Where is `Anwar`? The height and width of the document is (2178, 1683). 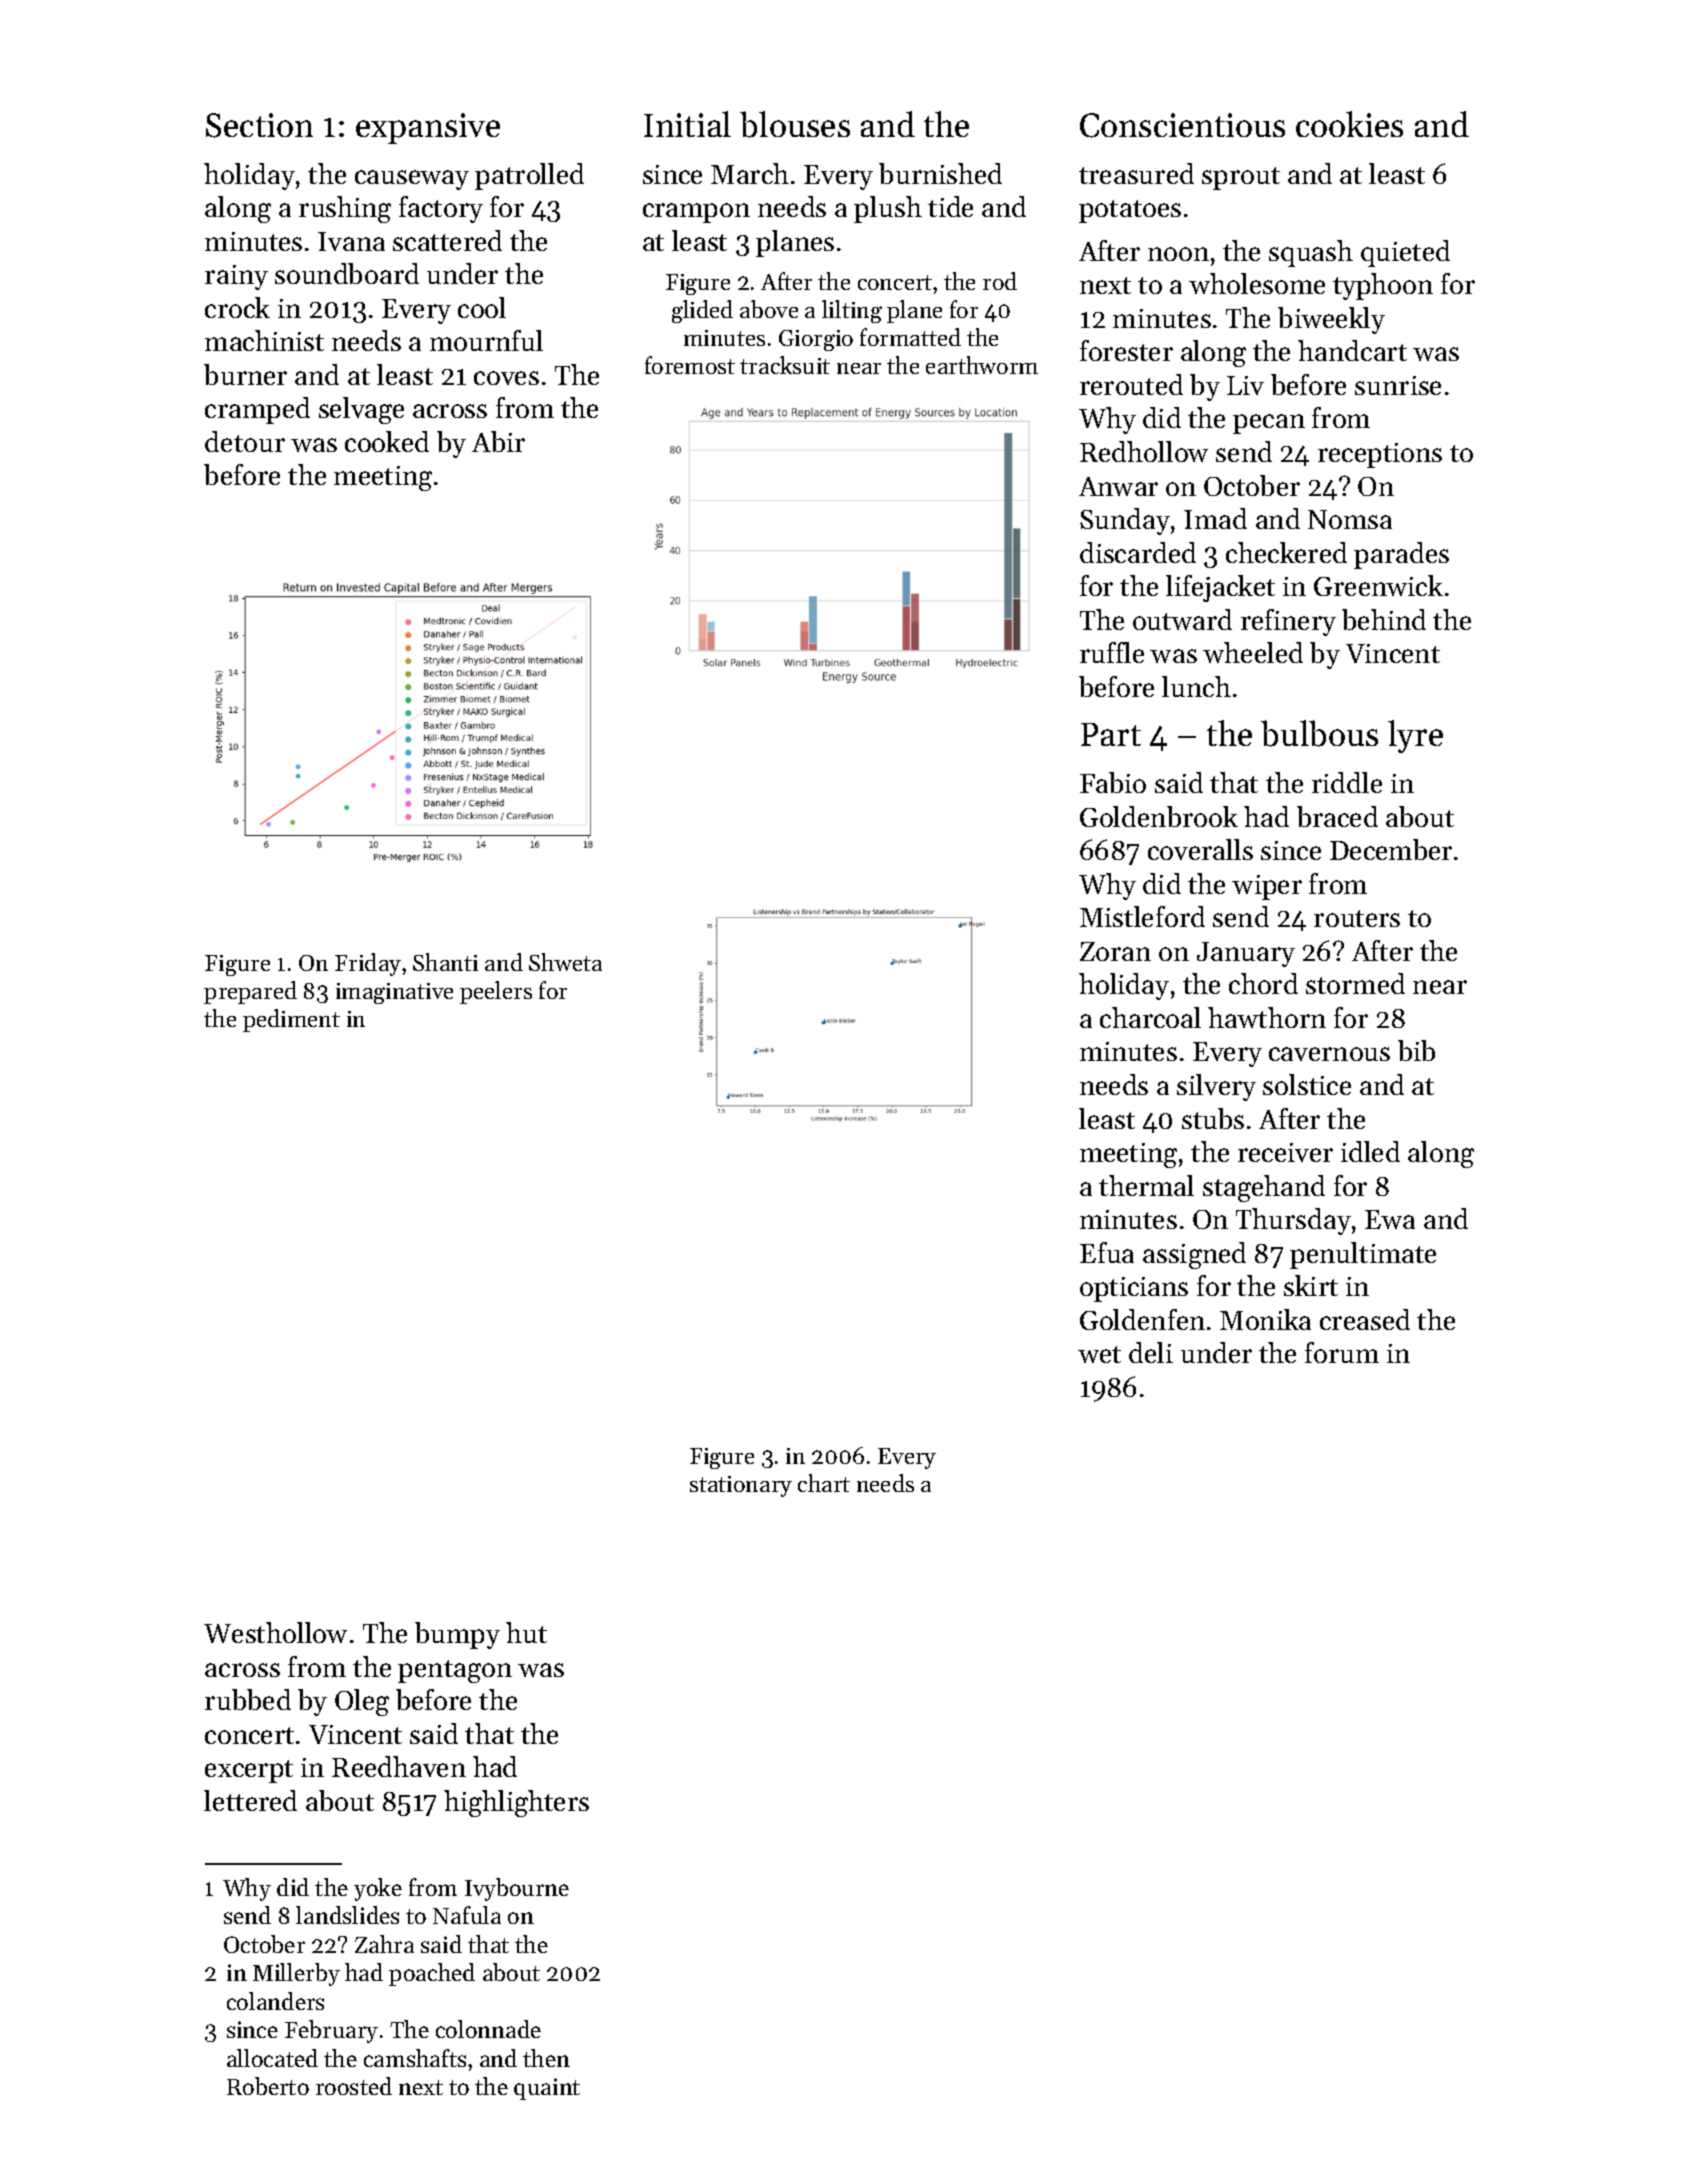
Anwar is located at coordinates (1118, 486).
